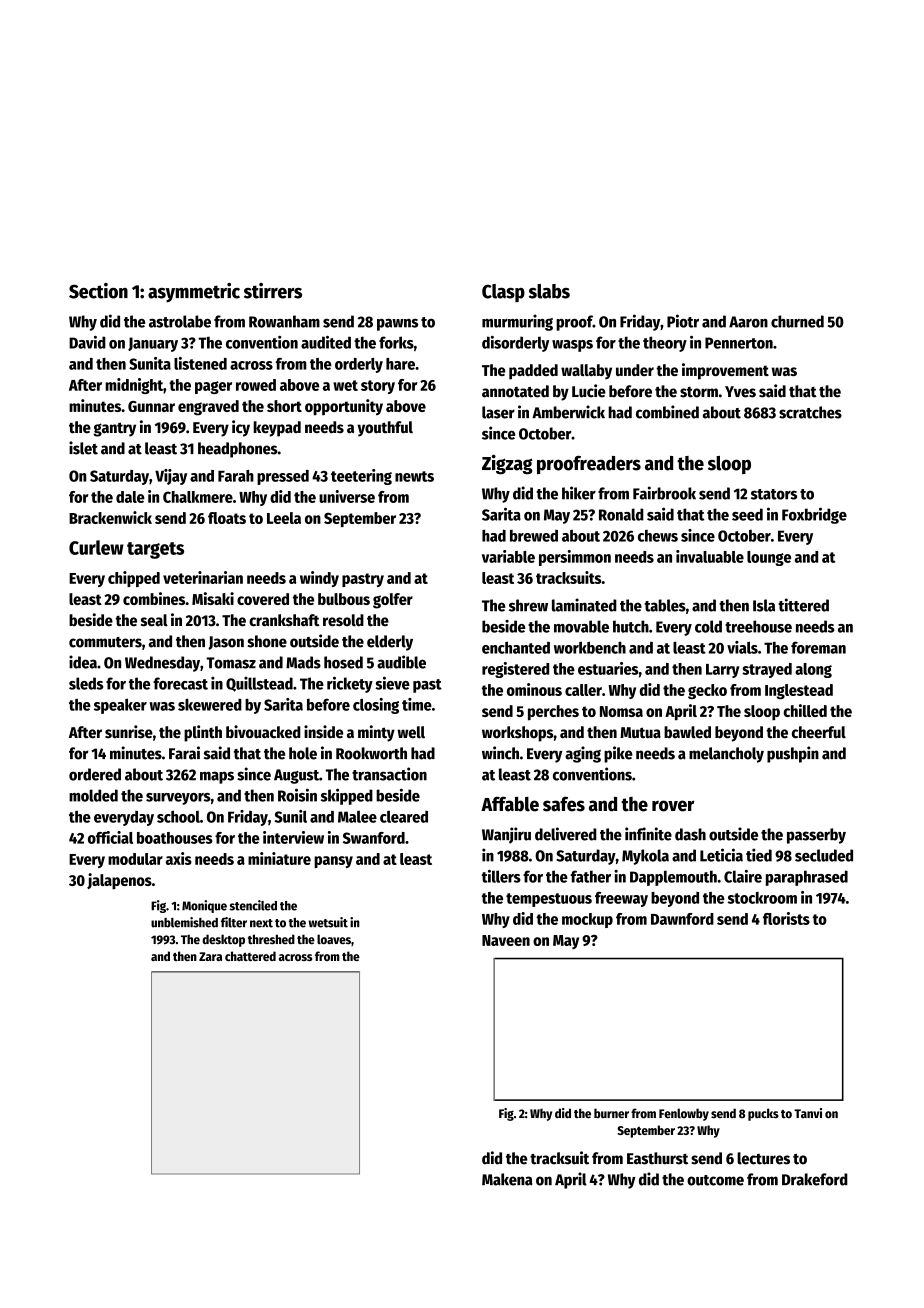 This screenshot has width=924, height=1308. Describe the element at coordinates (618, 754) in the screenshot. I see `pike` at that location.
